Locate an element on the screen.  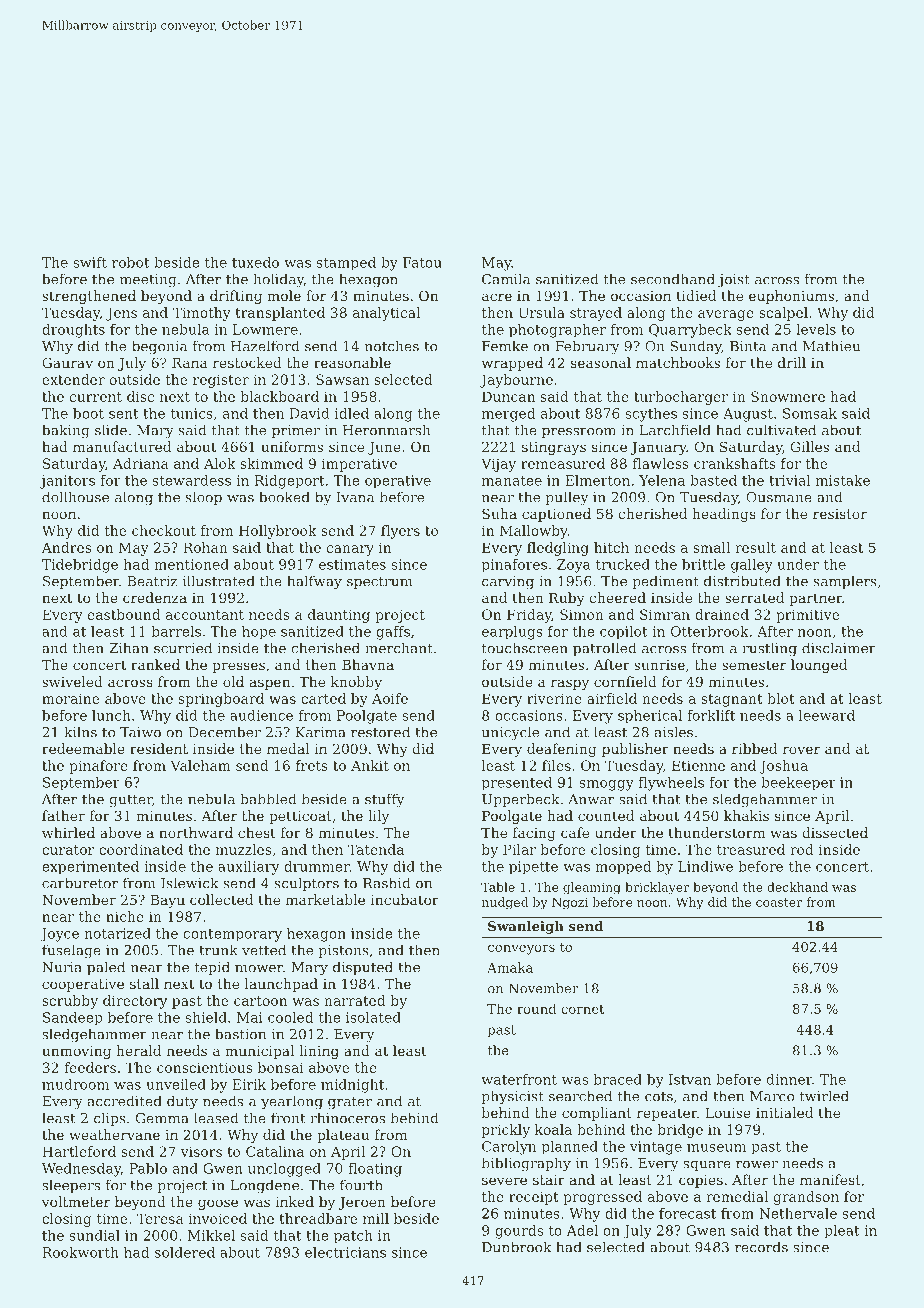
Anwar is located at coordinates (591, 799).
